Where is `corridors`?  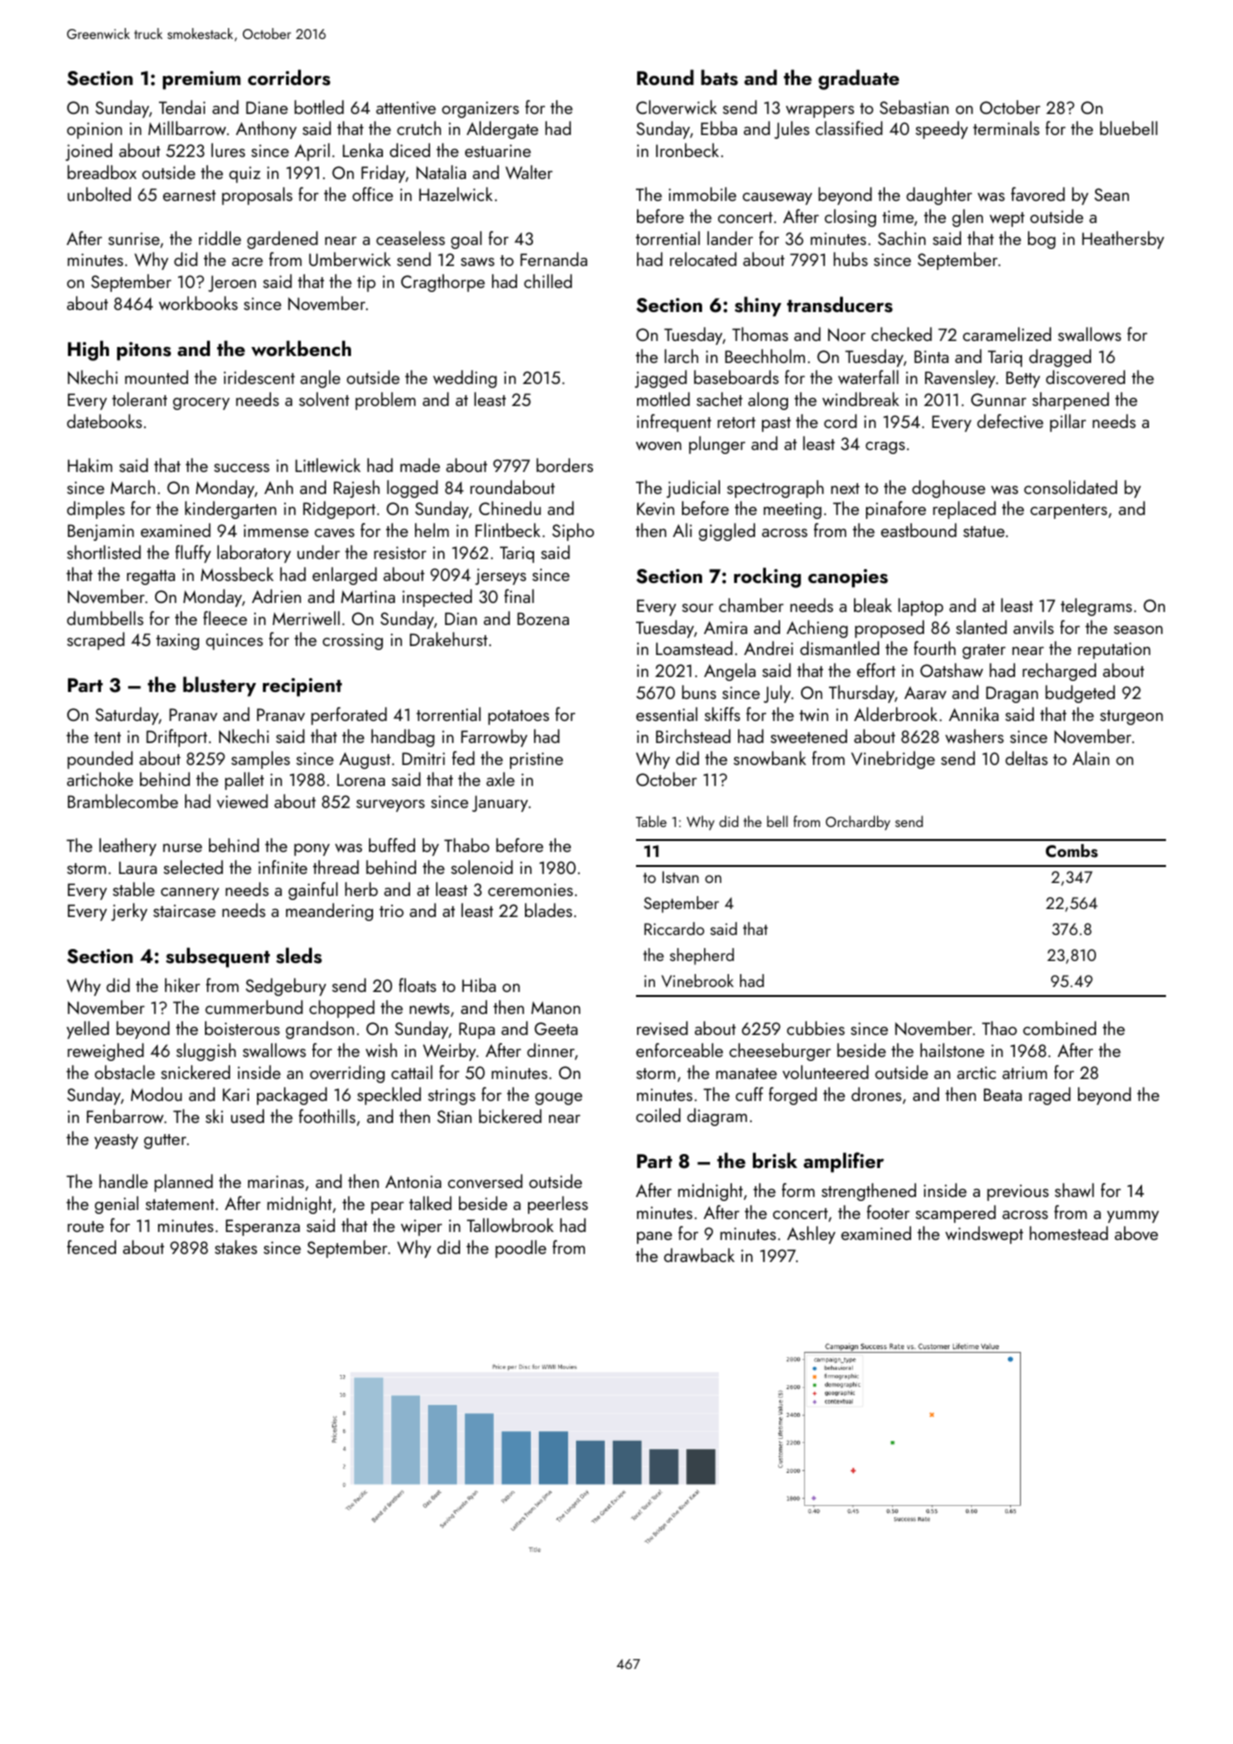 corridors is located at coordinates (289, 77).
